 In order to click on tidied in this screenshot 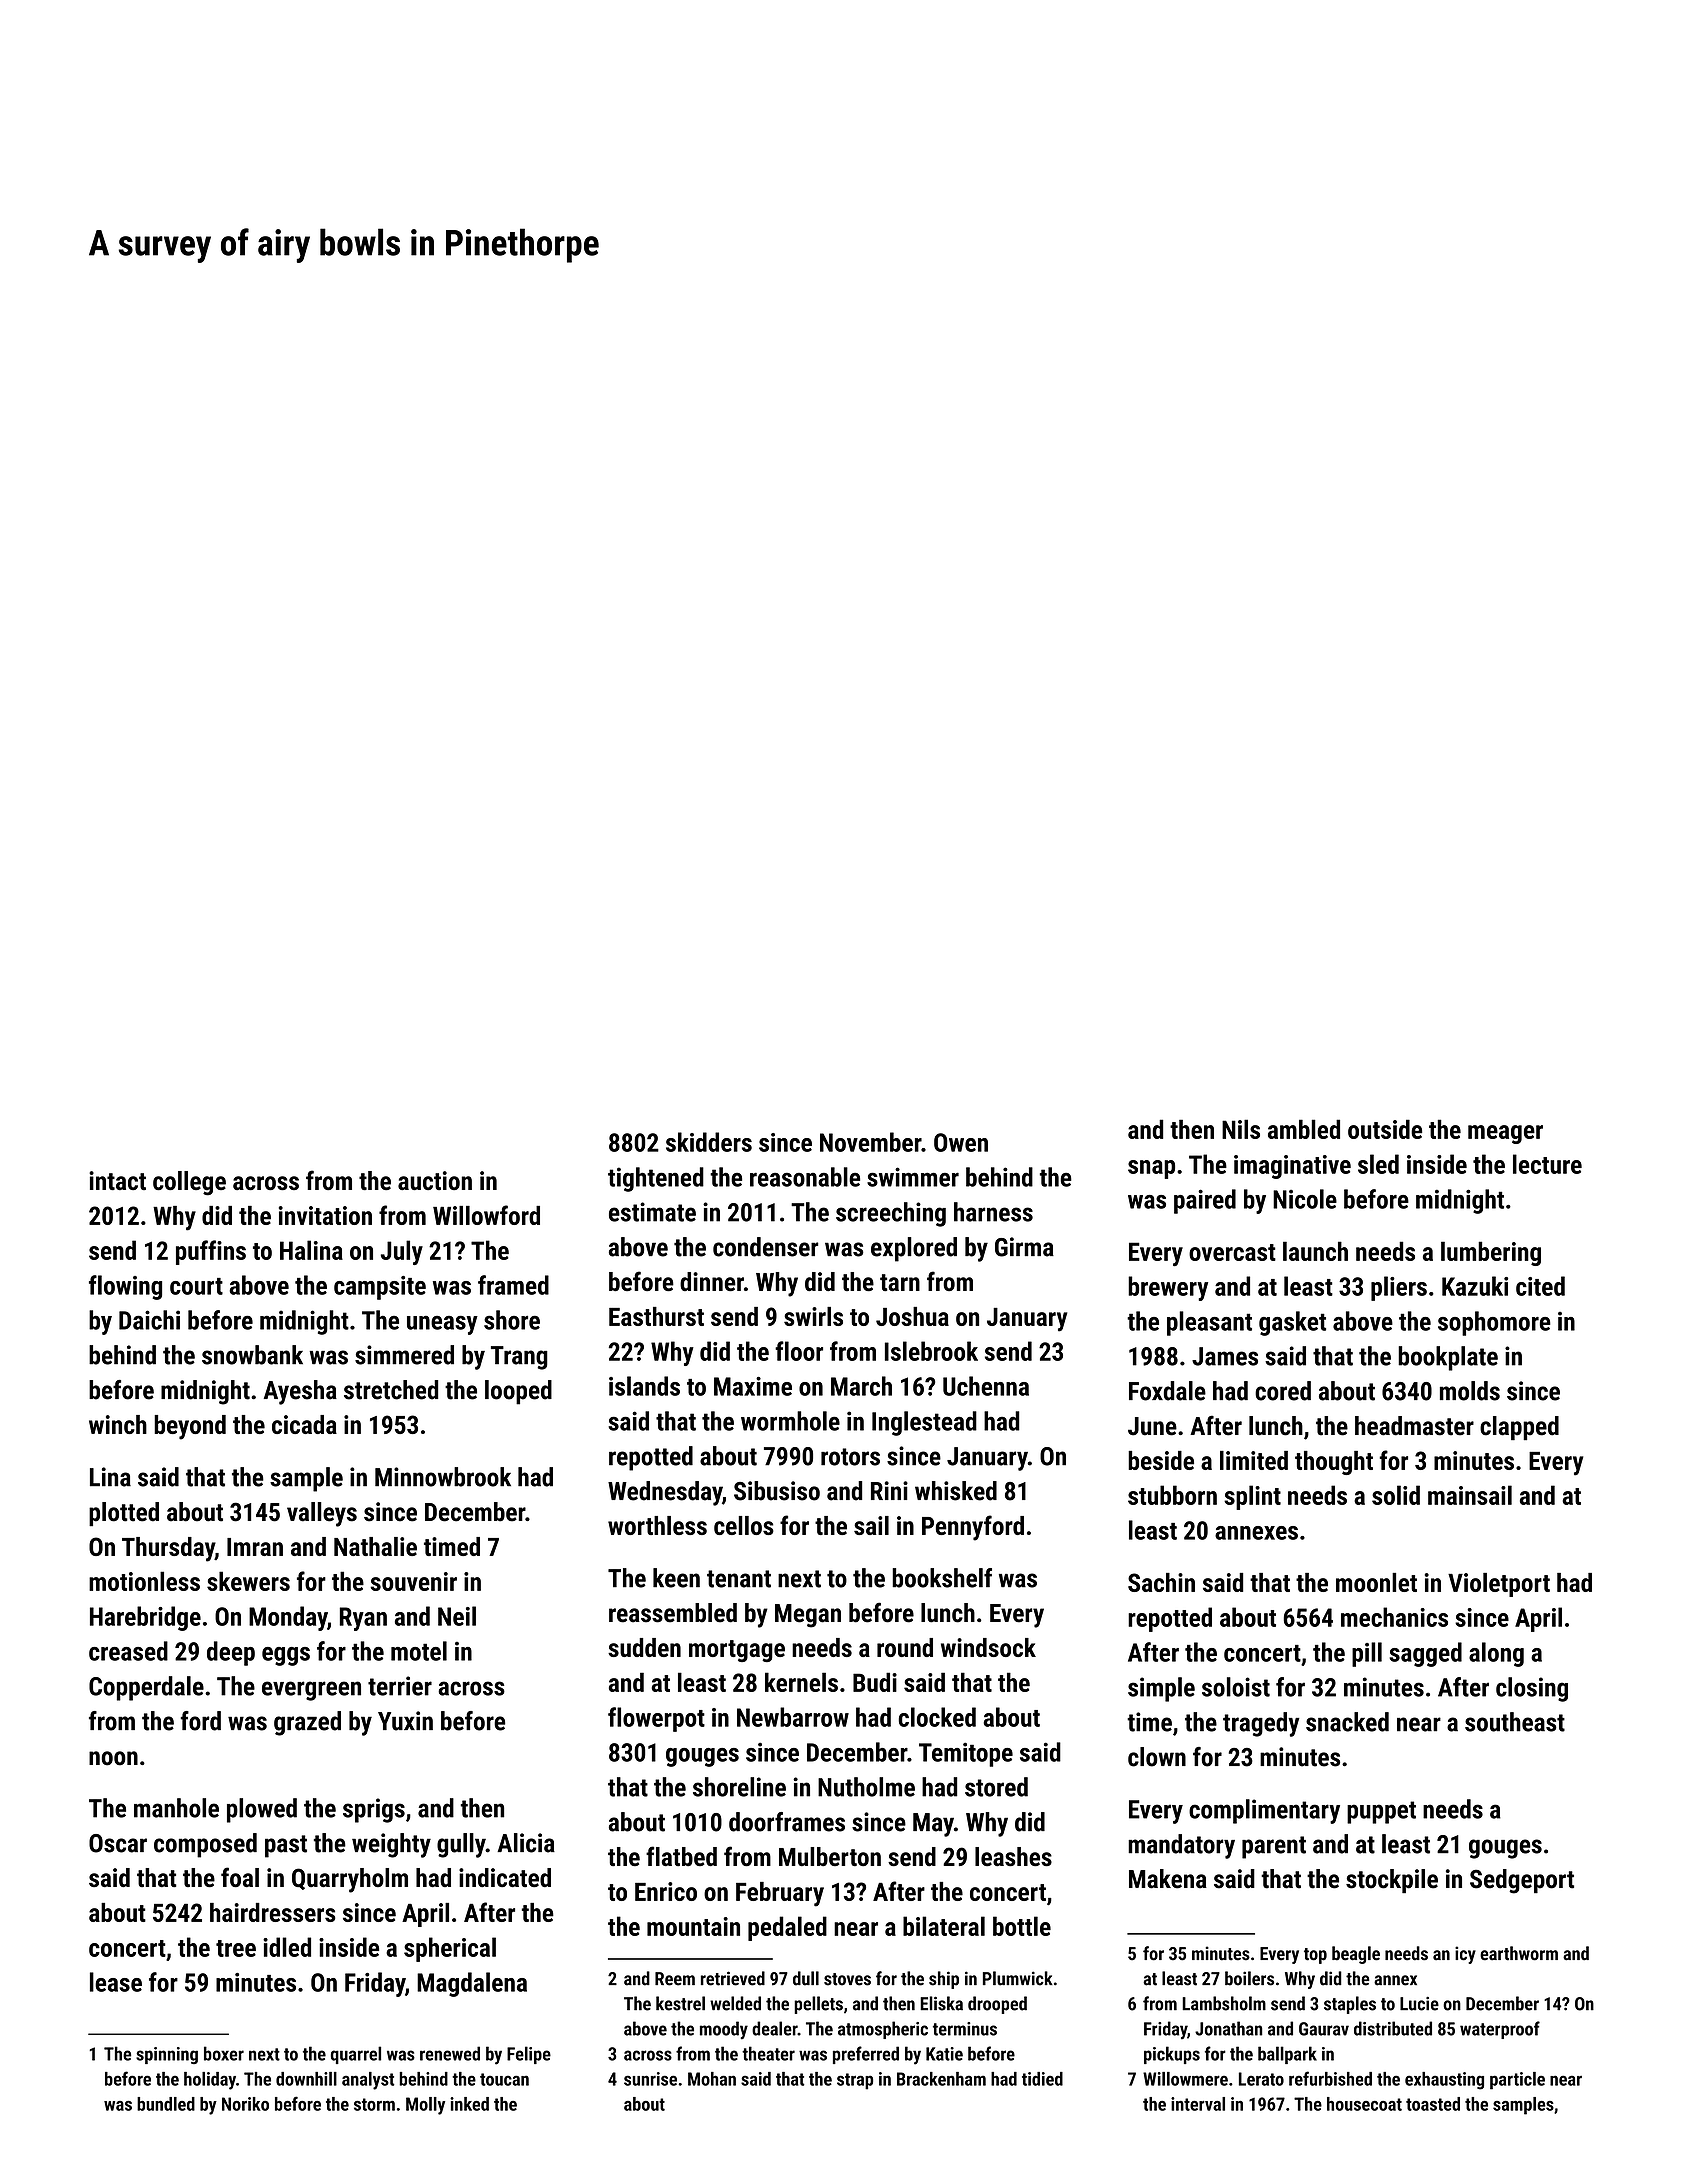, I will do `click(1042, 2079)`.
